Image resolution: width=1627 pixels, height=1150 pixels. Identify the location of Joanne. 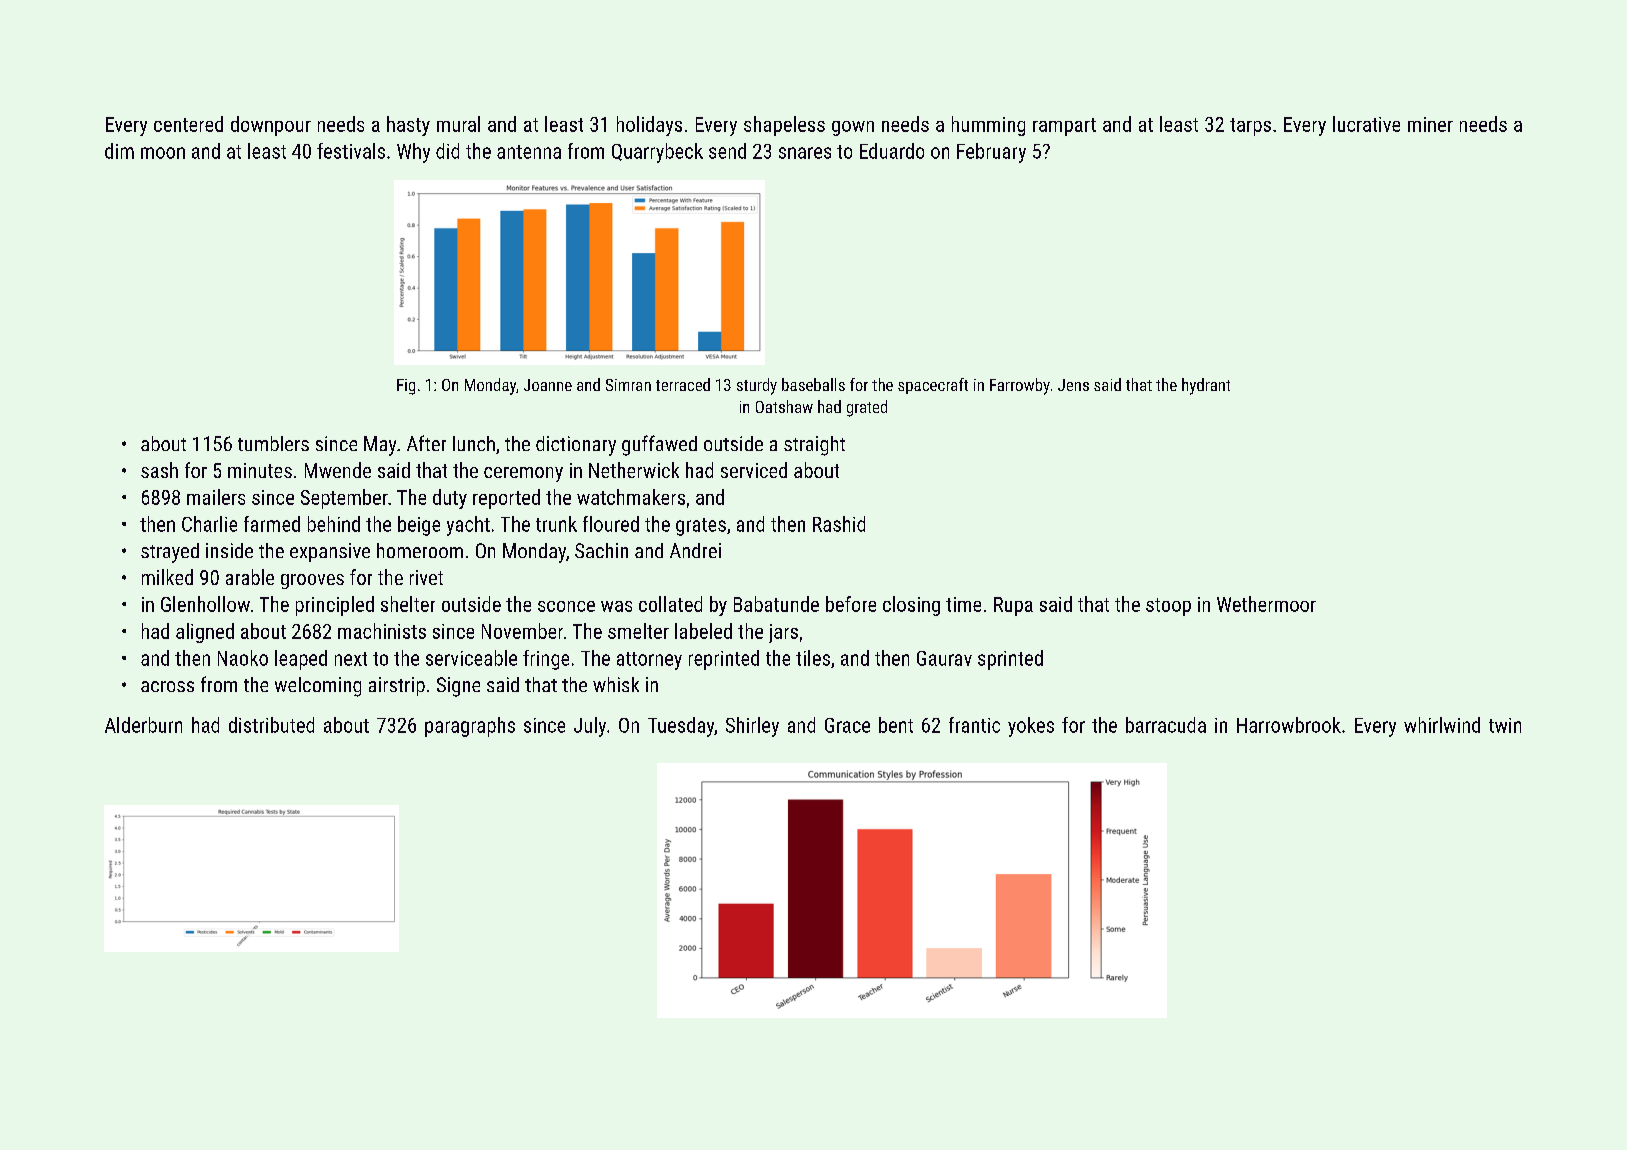
(548, 385).
